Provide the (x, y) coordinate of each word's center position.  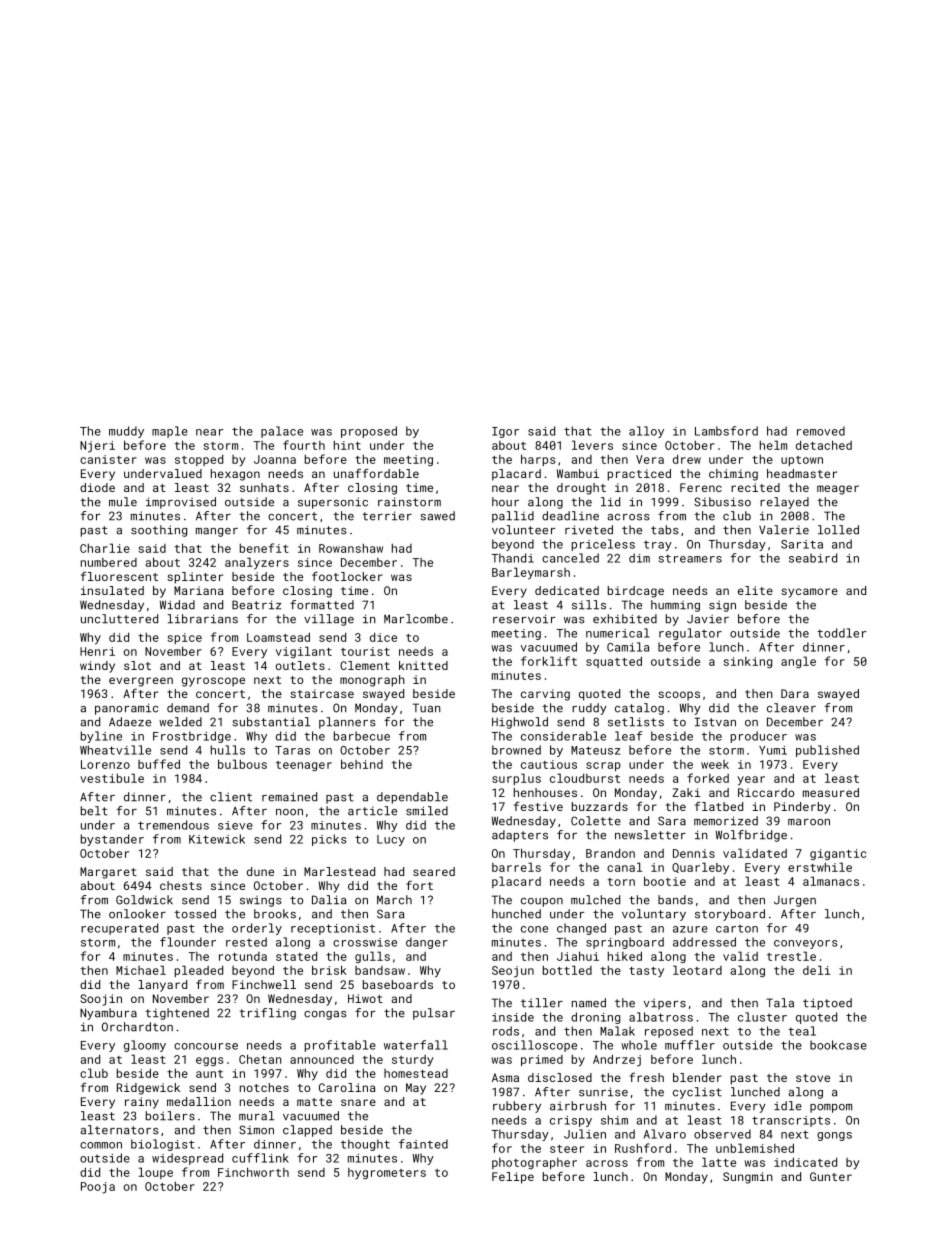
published (827, 751)
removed (821, 431)
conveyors (806, 944)
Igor (505, 432)
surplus (516, 779)
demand (188, 708)
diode (97, 487)
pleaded (199, 971)
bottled (567, 970)
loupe (156, 1173)
